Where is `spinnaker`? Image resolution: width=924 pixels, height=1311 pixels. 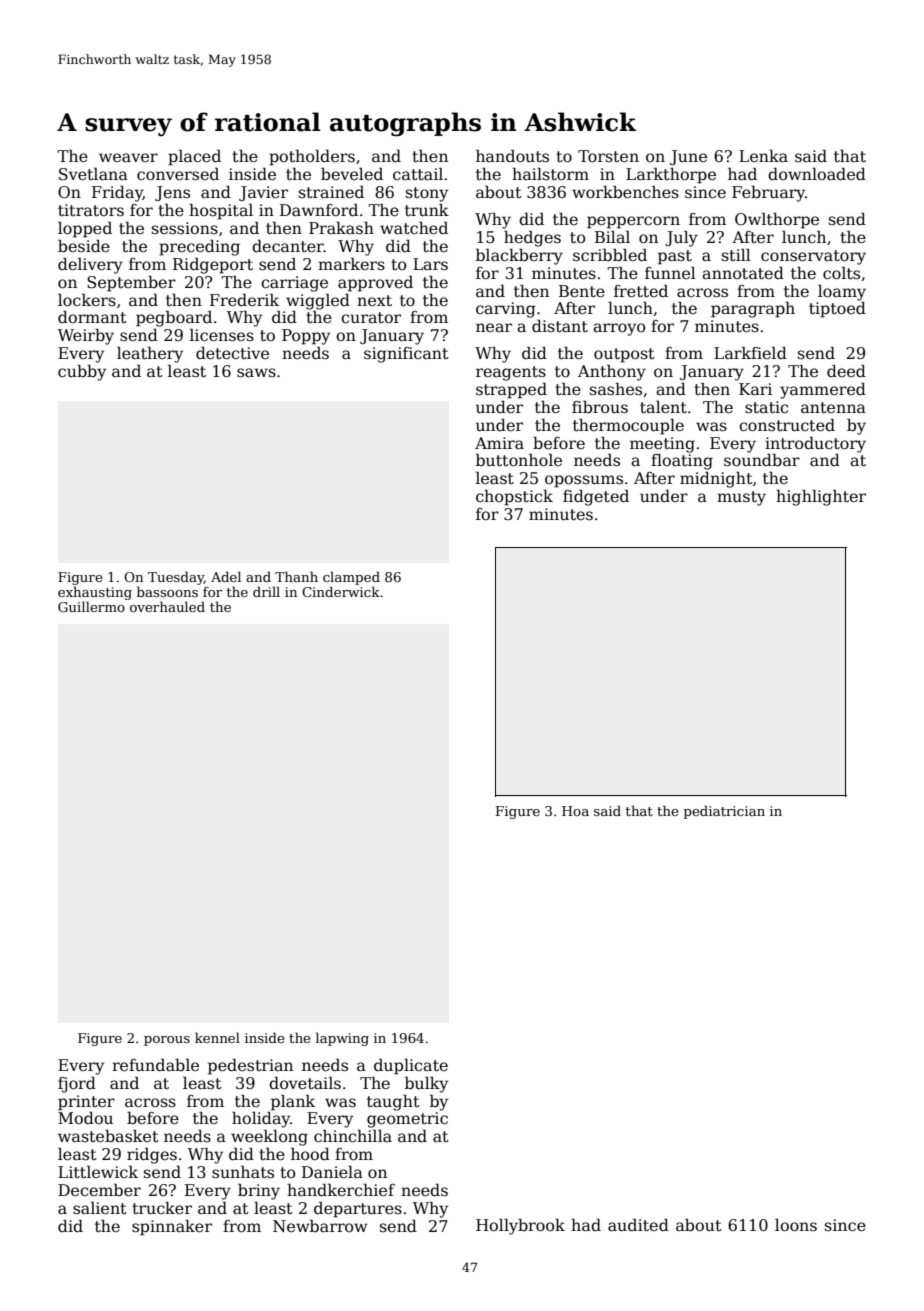 spinnaker is located at coordinates (172, 1228).
